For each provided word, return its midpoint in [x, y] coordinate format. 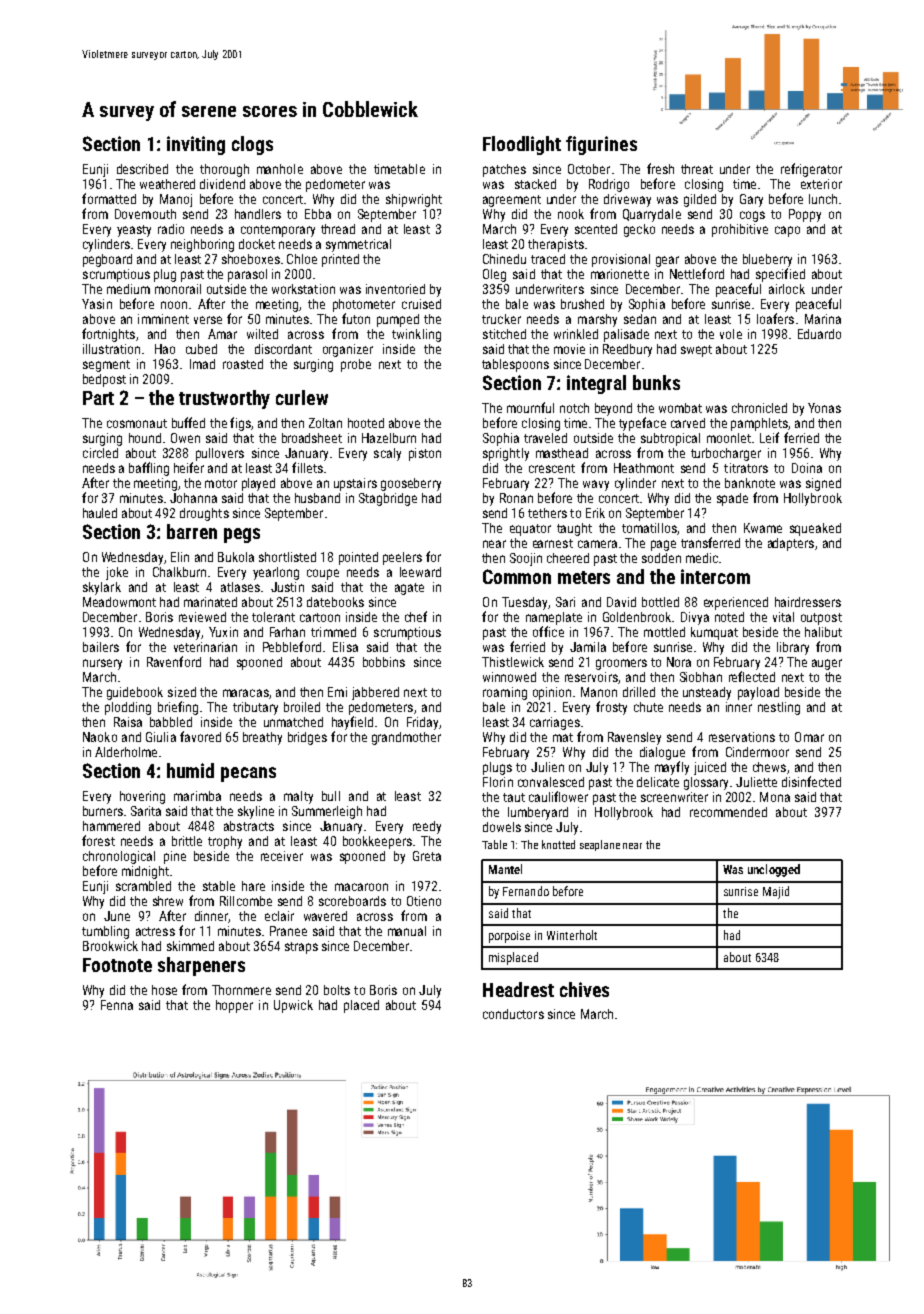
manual [407, 931]
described [142, 169]
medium [128, 289]
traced [548, 259]
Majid [776, 892]
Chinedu [504, 259]
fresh [660, 168]
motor [221, 483]
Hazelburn [389, 438]
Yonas [824, 408]
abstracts [249, 826]
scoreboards [352, 901]
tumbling [105, 932]
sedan [640, 319]
